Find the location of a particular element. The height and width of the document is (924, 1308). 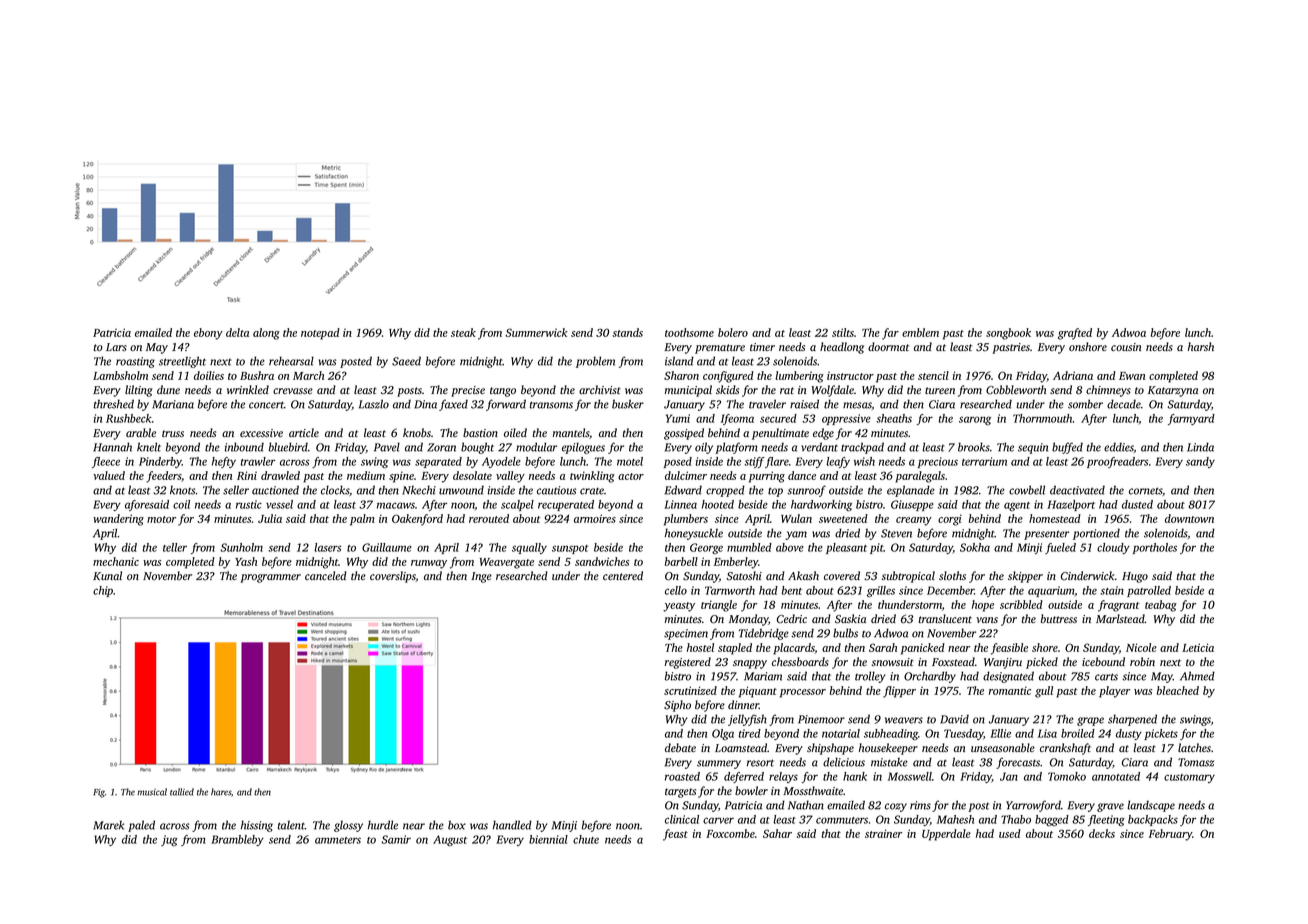

toothsome is located at coordinates (689, 332).
